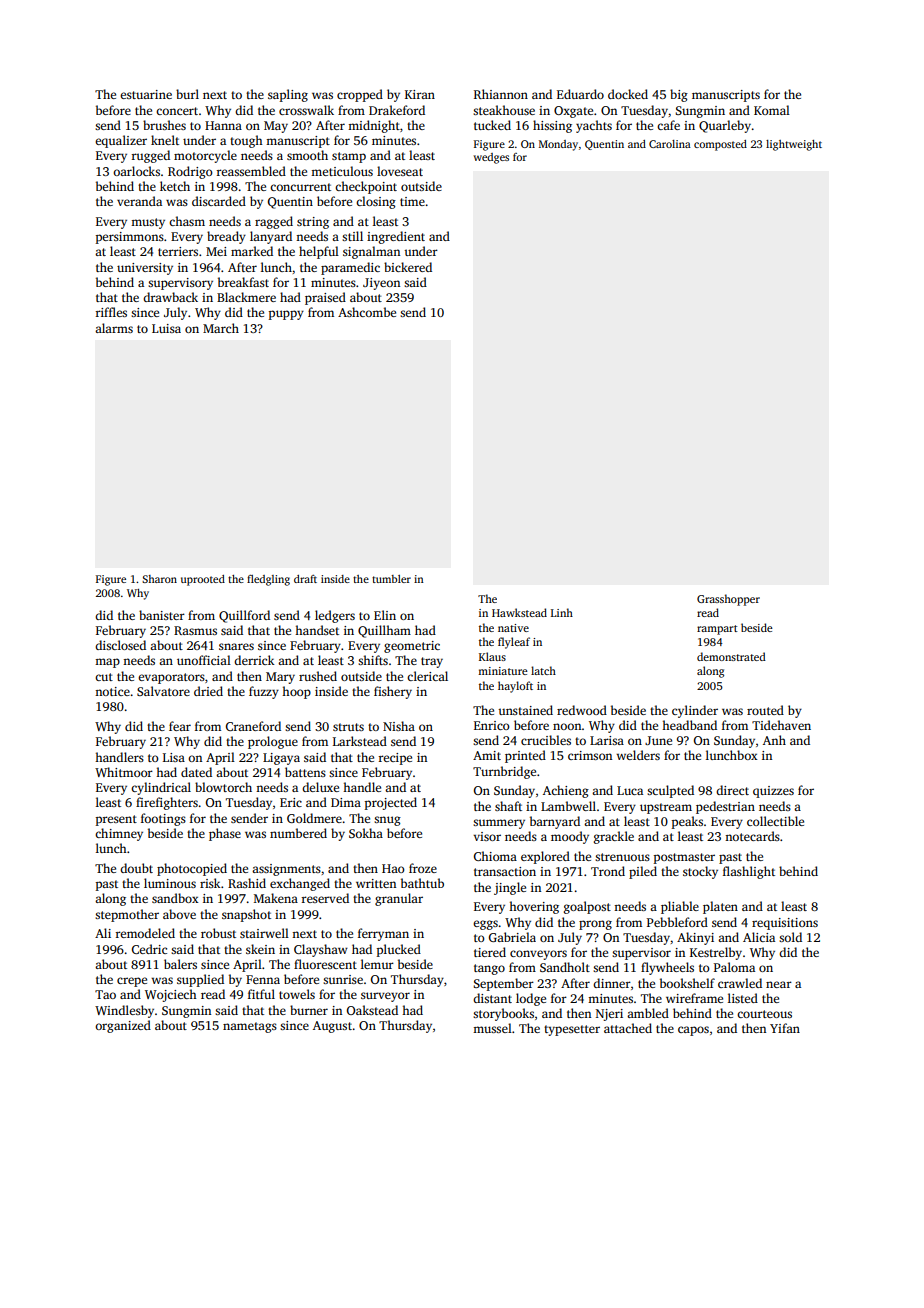 This screenshot has width=924, height=1308. I want to click on Komal, so click(772, 110).
